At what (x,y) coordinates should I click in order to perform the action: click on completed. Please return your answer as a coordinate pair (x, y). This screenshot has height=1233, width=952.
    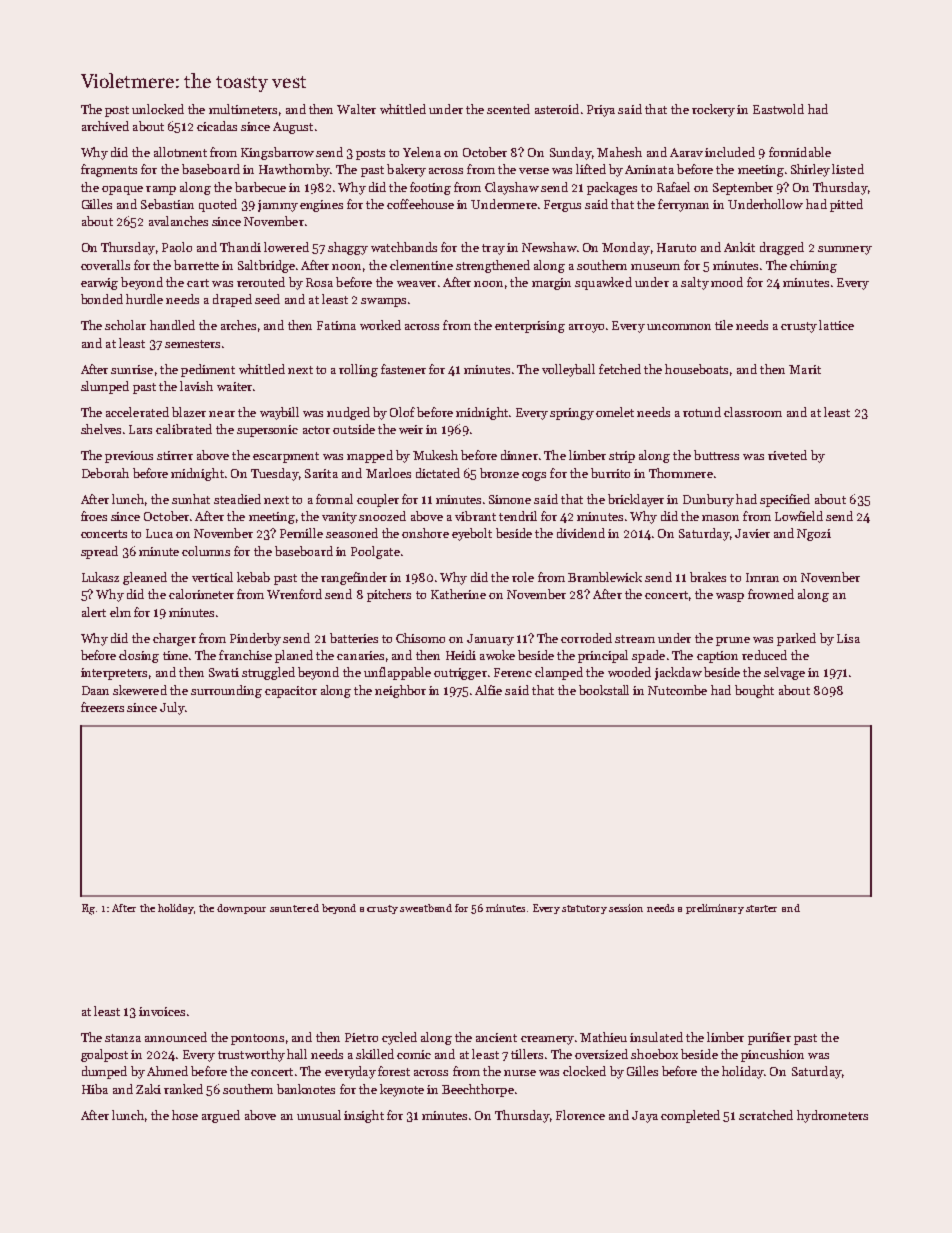
    Looking at the image, I should click on (690, 1116).
